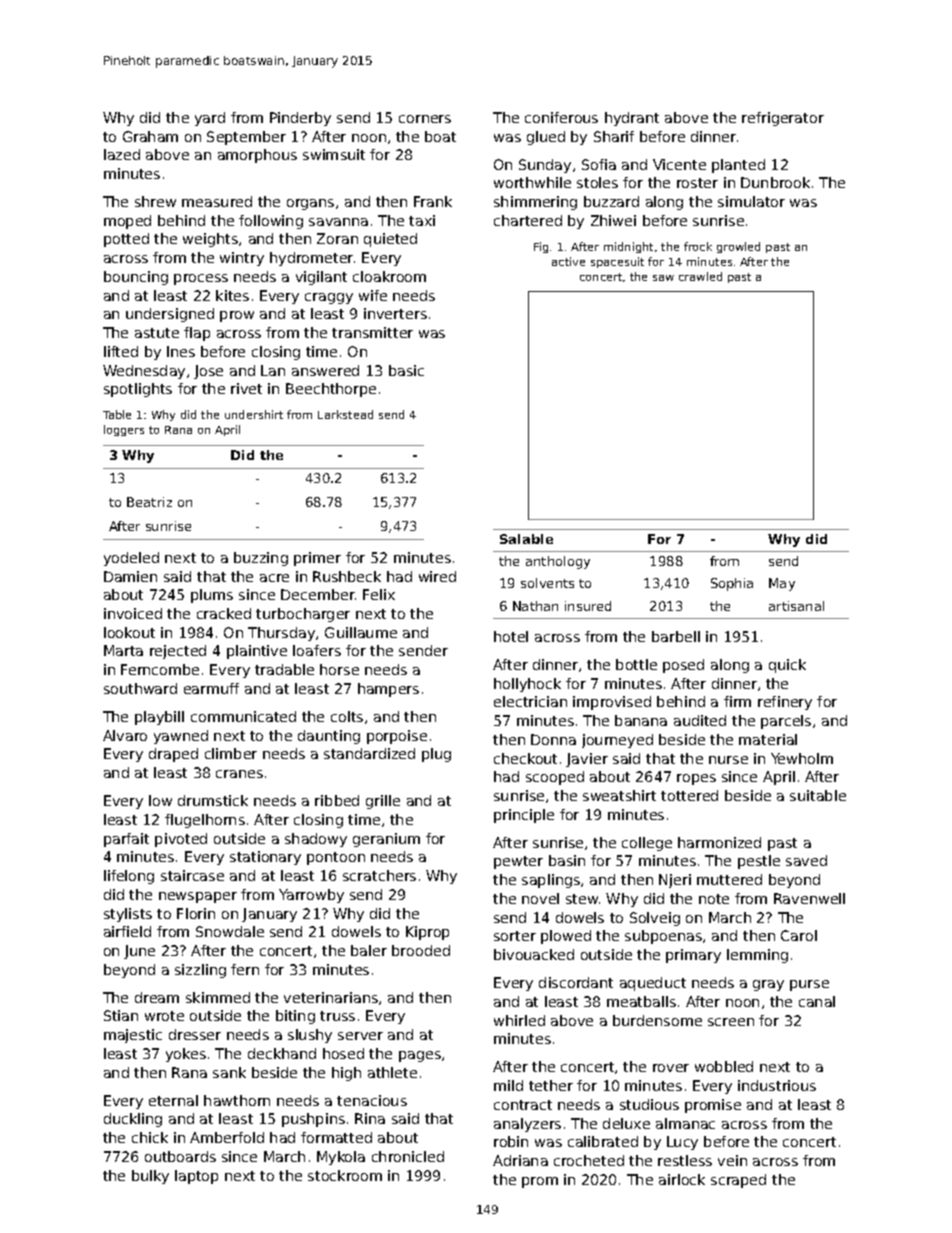 The width and height of the page is (952, 1233). Describe the element at coordinates (150, 136) in the page. I see `Graham` at that location.
